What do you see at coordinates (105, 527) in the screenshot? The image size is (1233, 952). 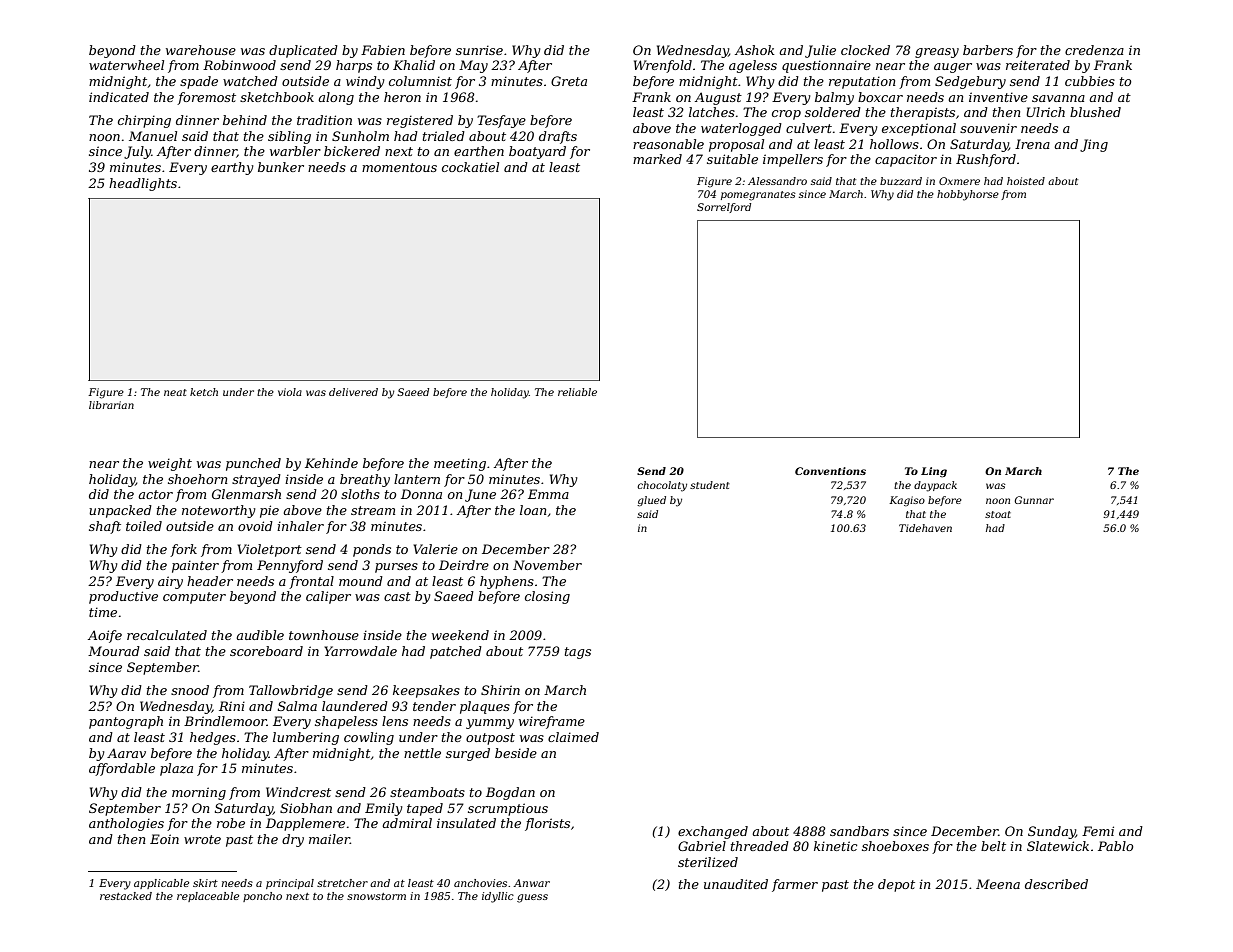 I see `shaft` at bounding box center [105, 527].
